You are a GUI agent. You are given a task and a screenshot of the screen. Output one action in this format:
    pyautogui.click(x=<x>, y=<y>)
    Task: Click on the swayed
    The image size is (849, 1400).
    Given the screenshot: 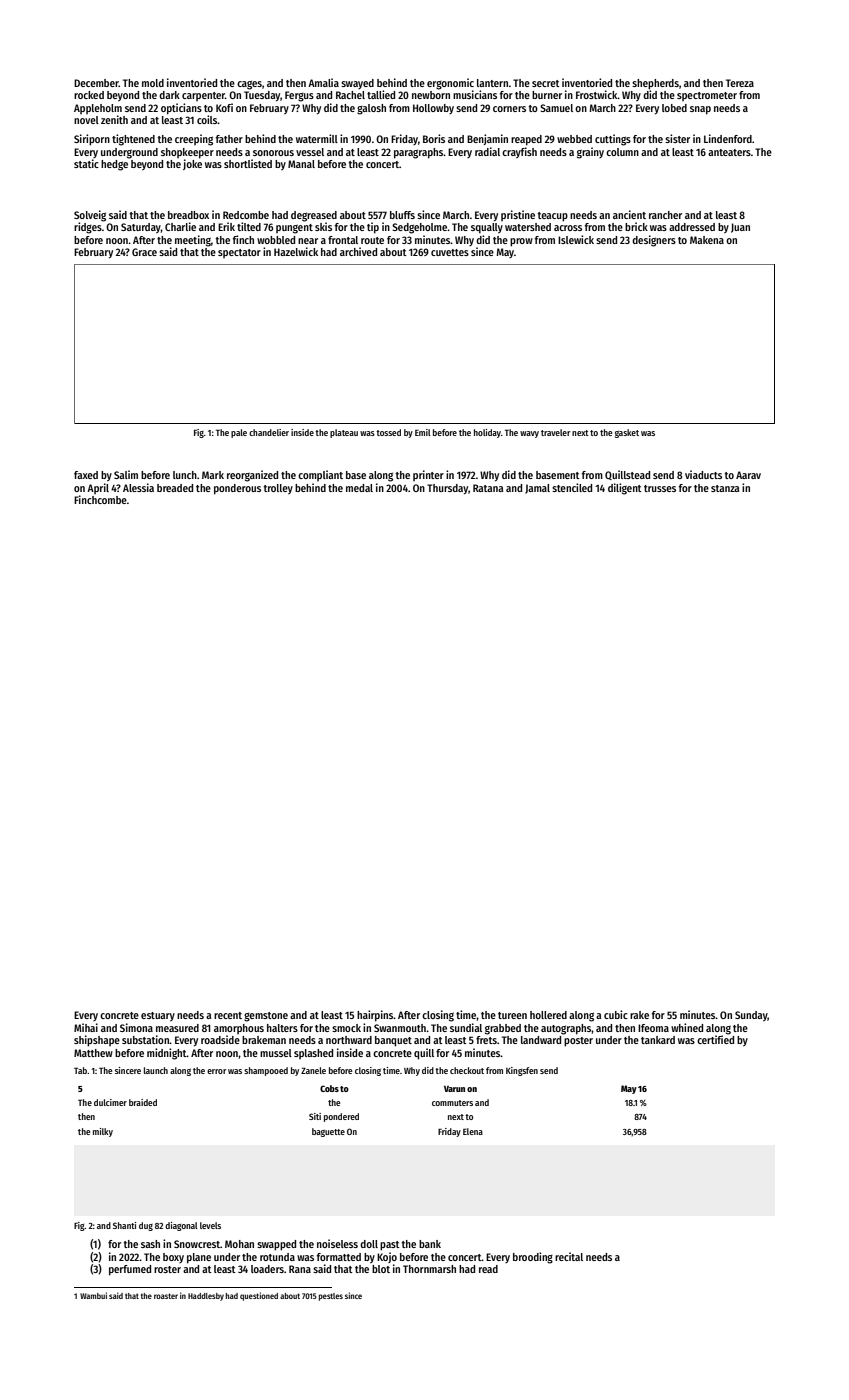 What is the action you would take?
    pyautogui.click(x=357, y=84)
